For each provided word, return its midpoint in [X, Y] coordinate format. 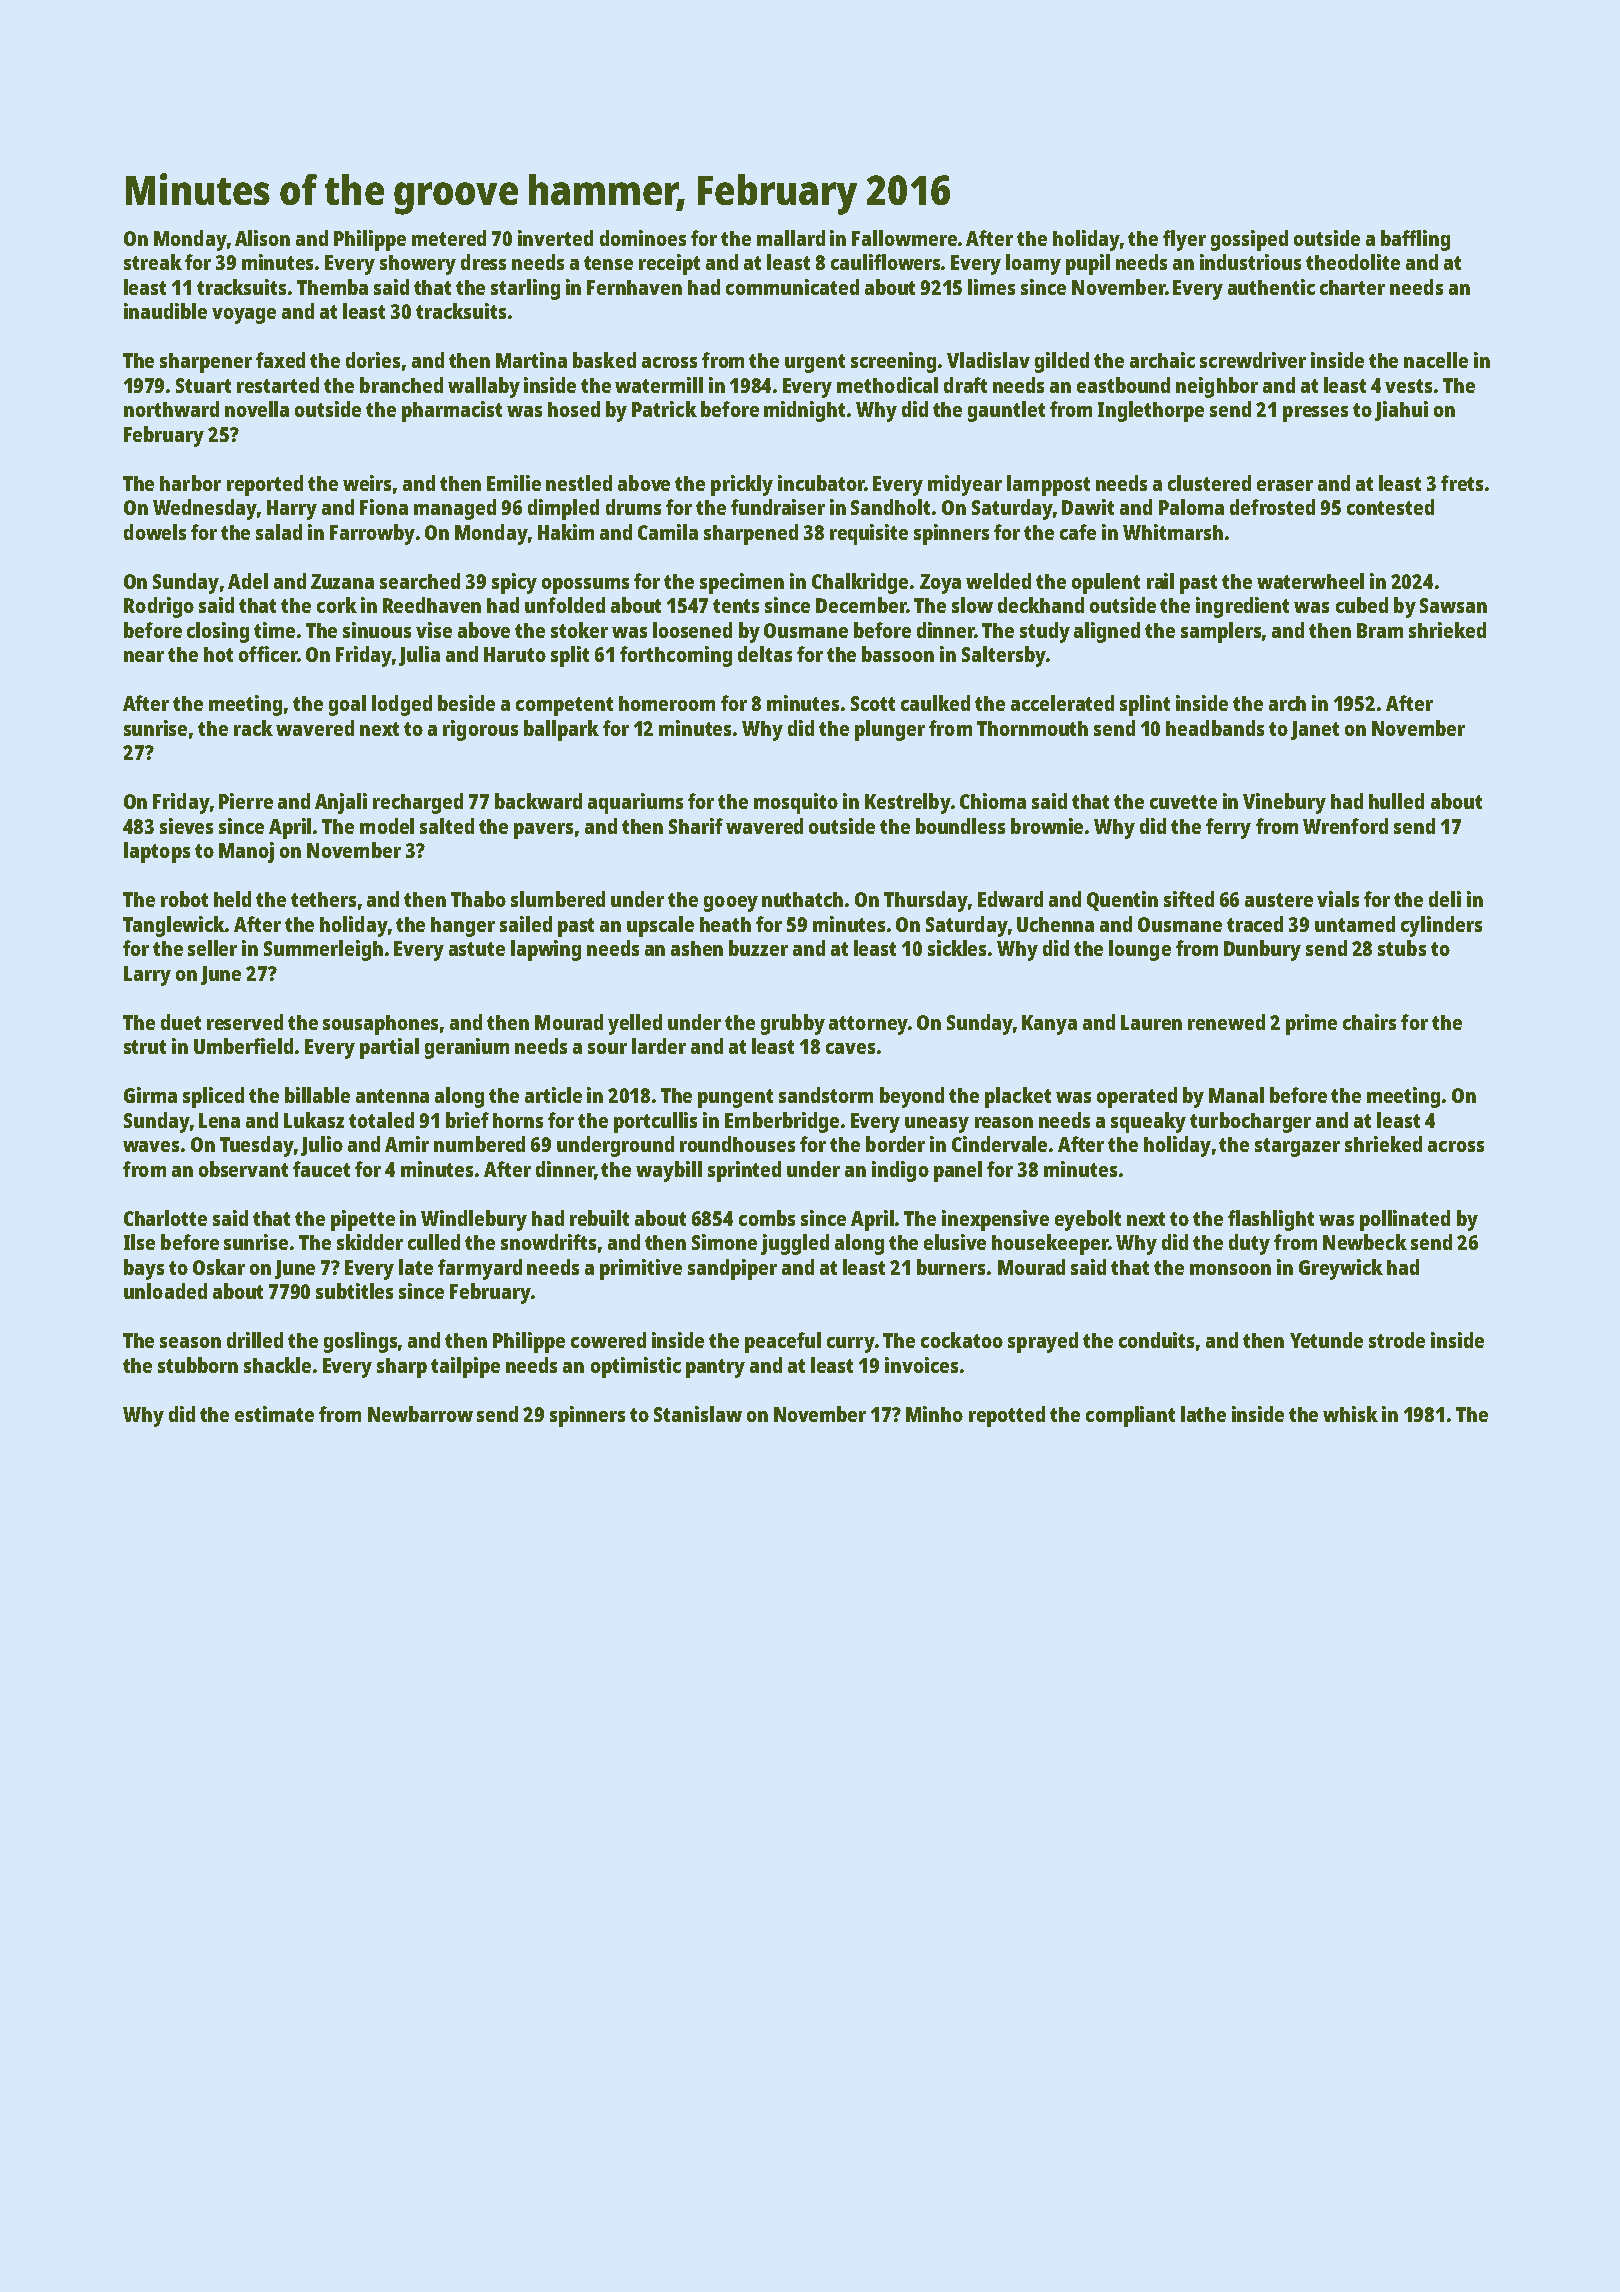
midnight [804, 411]
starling [525, 289]
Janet [1315, 730]
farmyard [480, 1269]
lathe [1203, 1414]
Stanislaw [698, 1414]
